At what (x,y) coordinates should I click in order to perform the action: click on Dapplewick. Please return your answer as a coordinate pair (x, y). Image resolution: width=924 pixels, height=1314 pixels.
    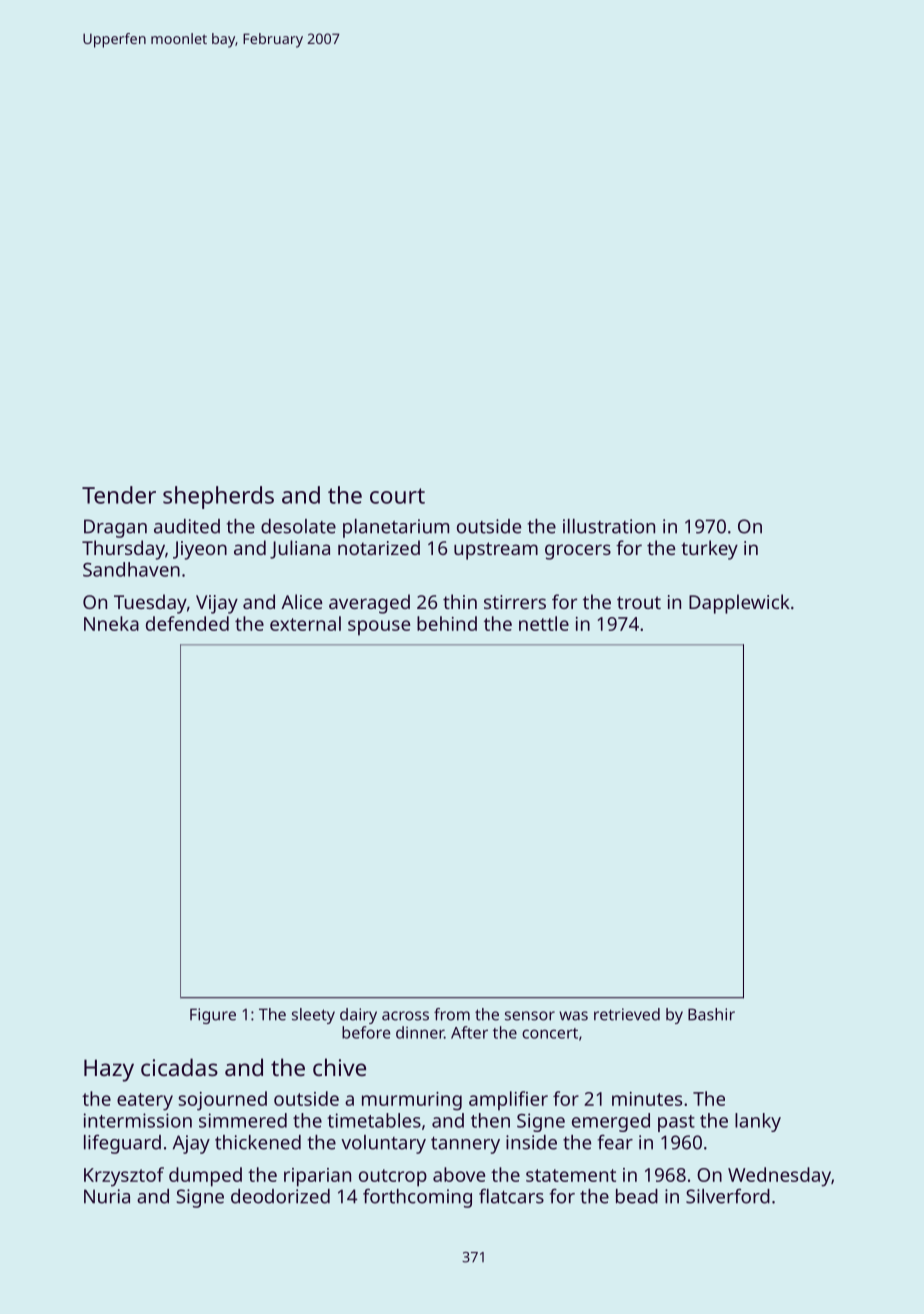
    Looking at the image, I should click on (739, 604).
